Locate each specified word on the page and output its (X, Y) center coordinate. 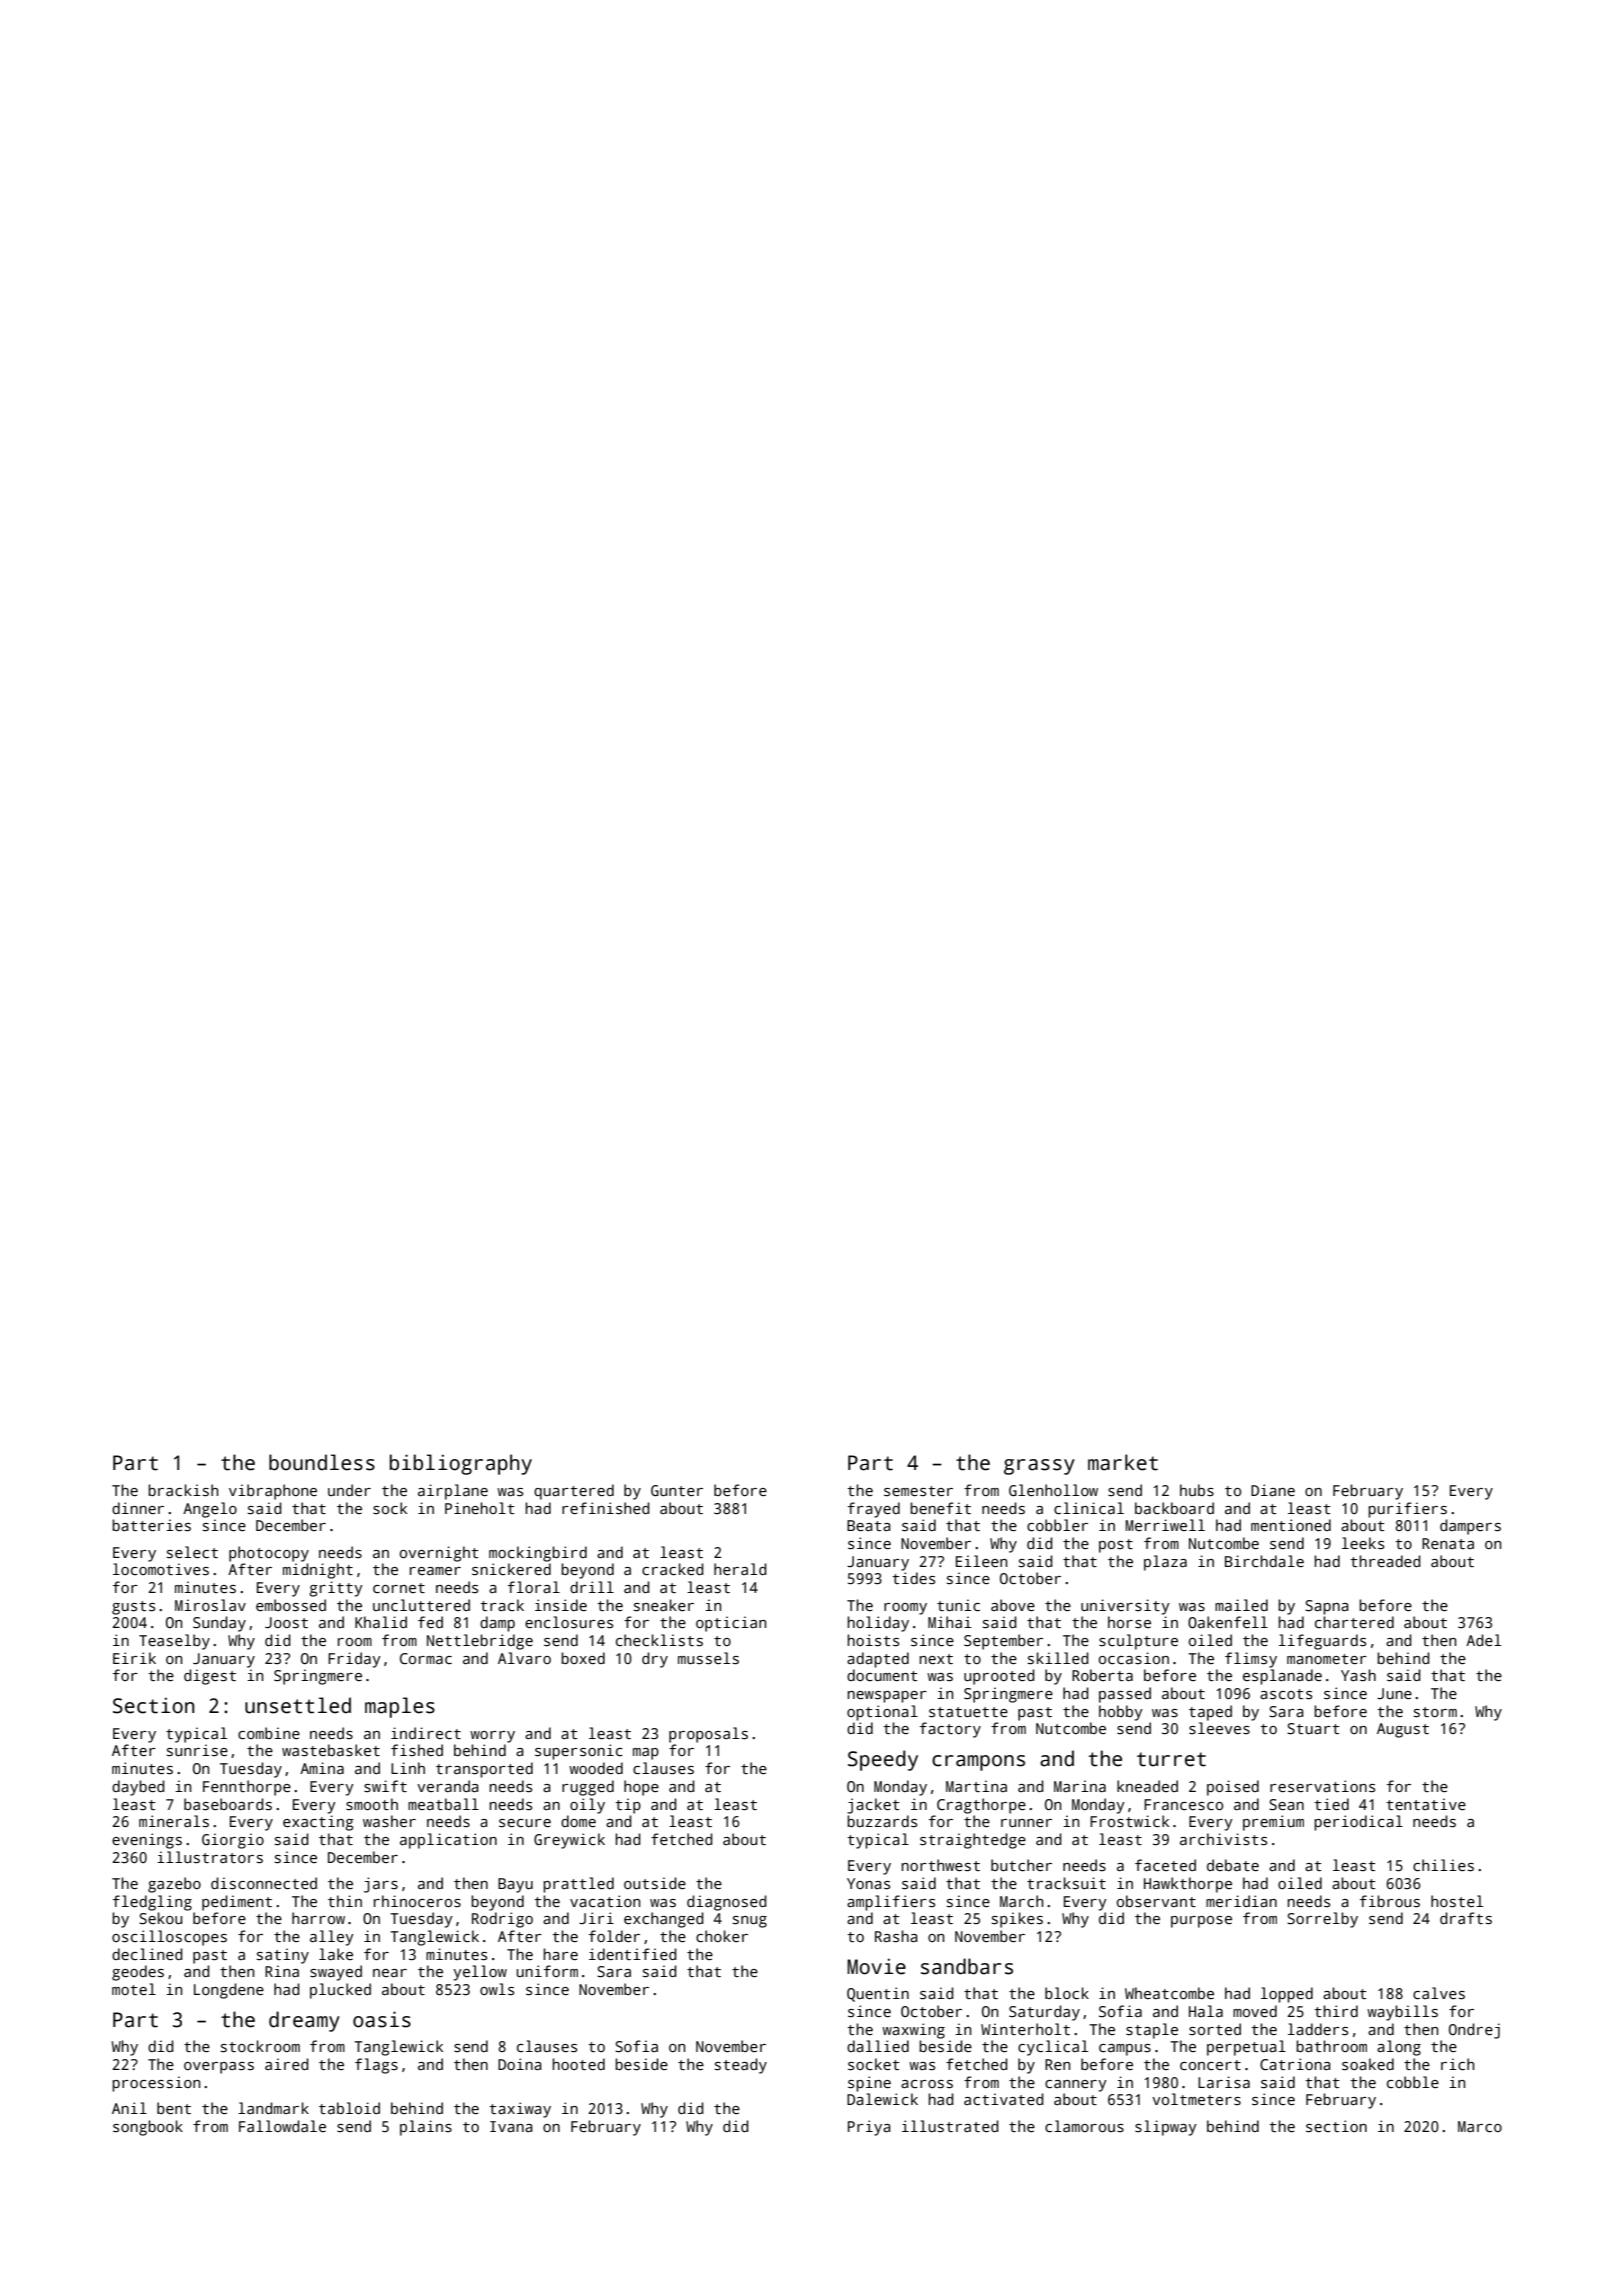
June (1394, 1693)
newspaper (887, 1697)
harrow (318, 1918)
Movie (876, 1966)
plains (426, 2128)
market (1123, 1462)
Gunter (677, 1490)
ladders (1318, 2029)
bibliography (461, 1464)
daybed (138, 1788)
